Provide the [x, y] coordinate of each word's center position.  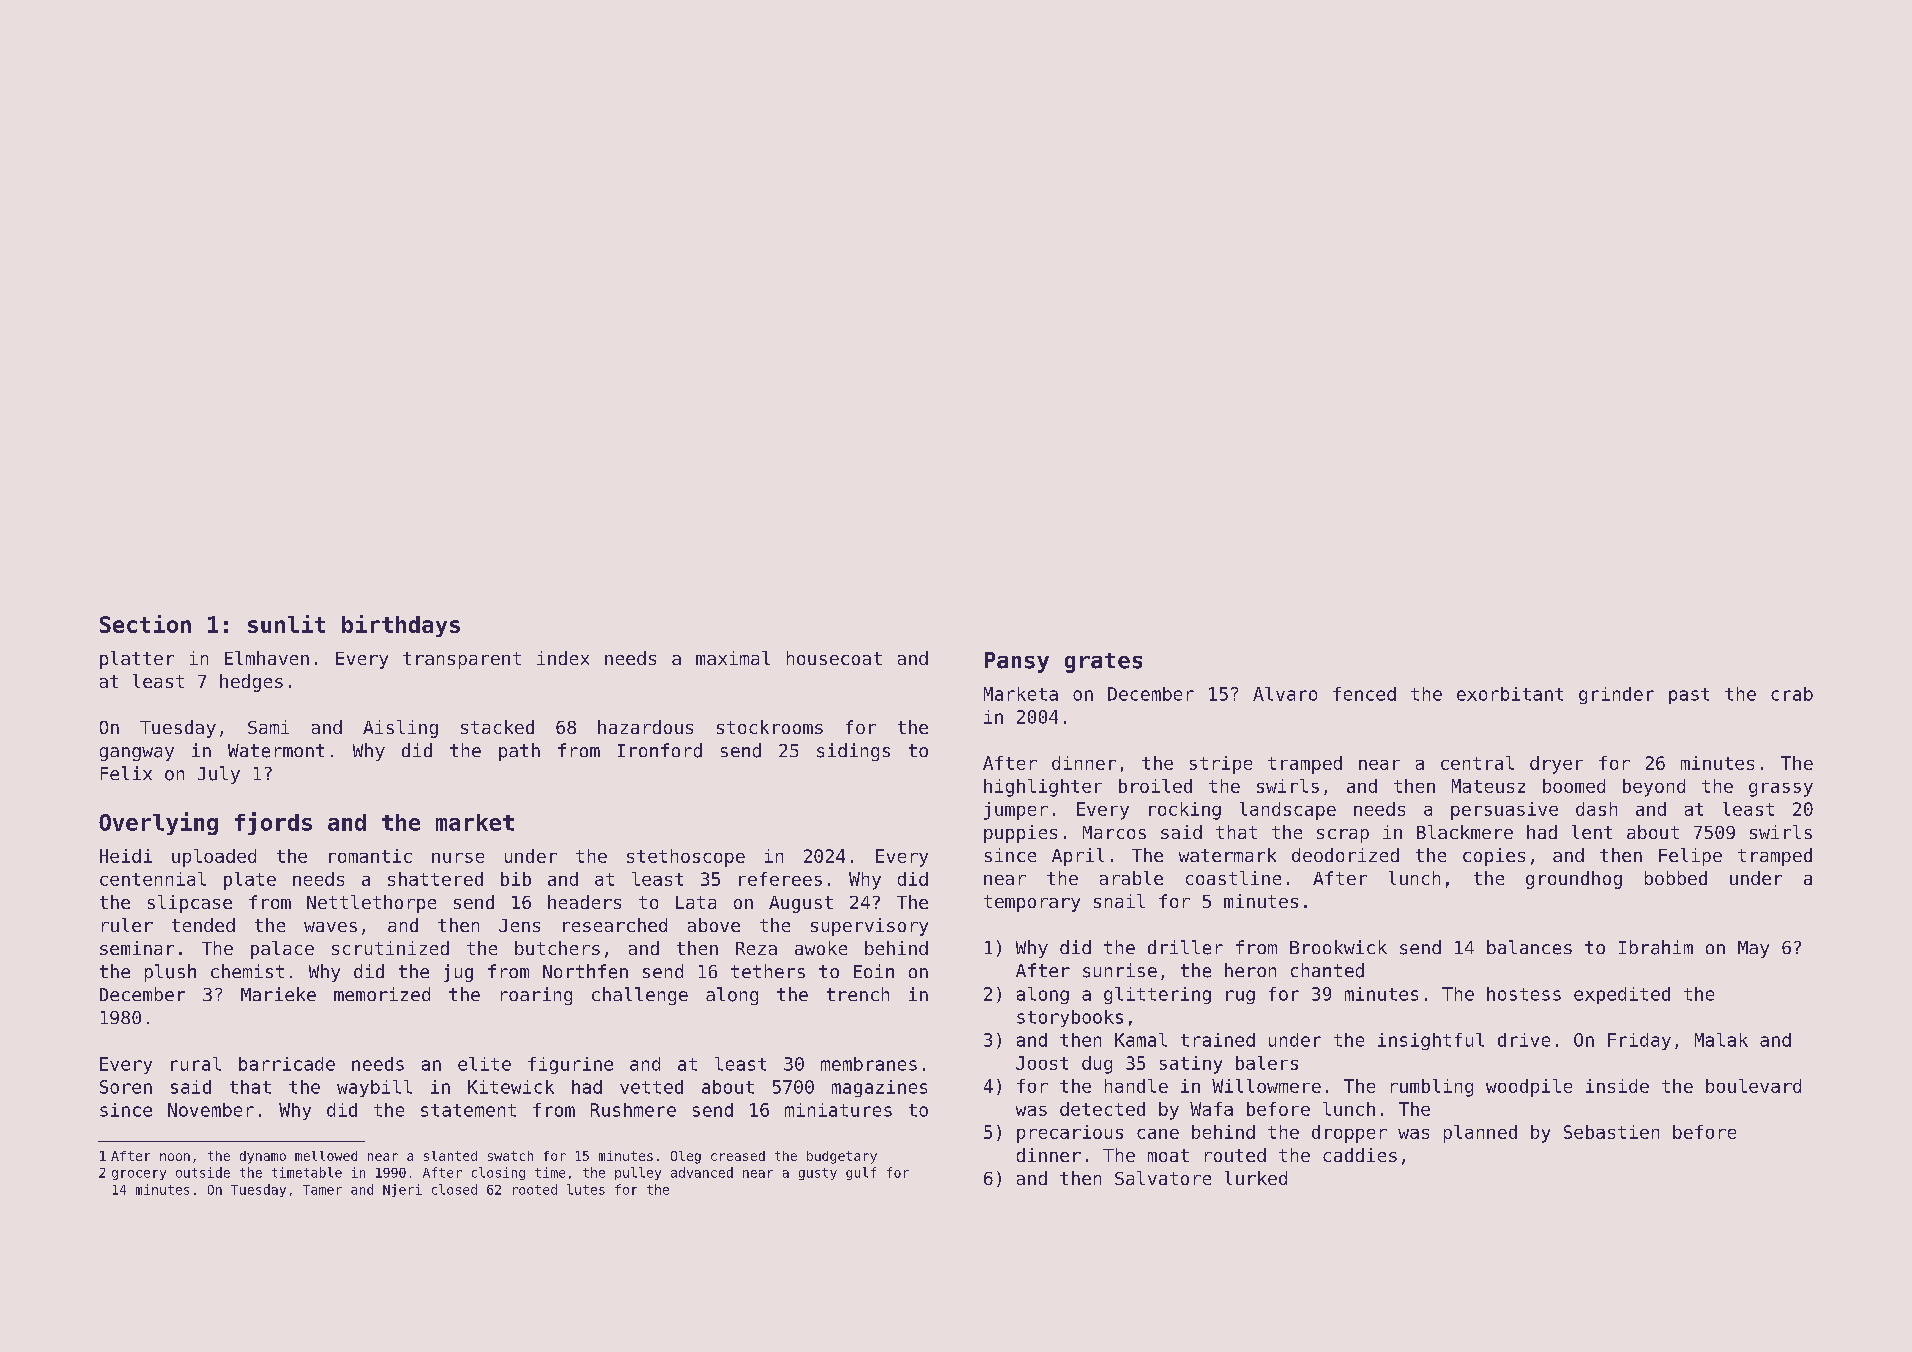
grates [1103, 663]
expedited [1622, 995]
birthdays [401, 626]
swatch [510, 1156]
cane [1158, 1134]
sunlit [286, 624]
